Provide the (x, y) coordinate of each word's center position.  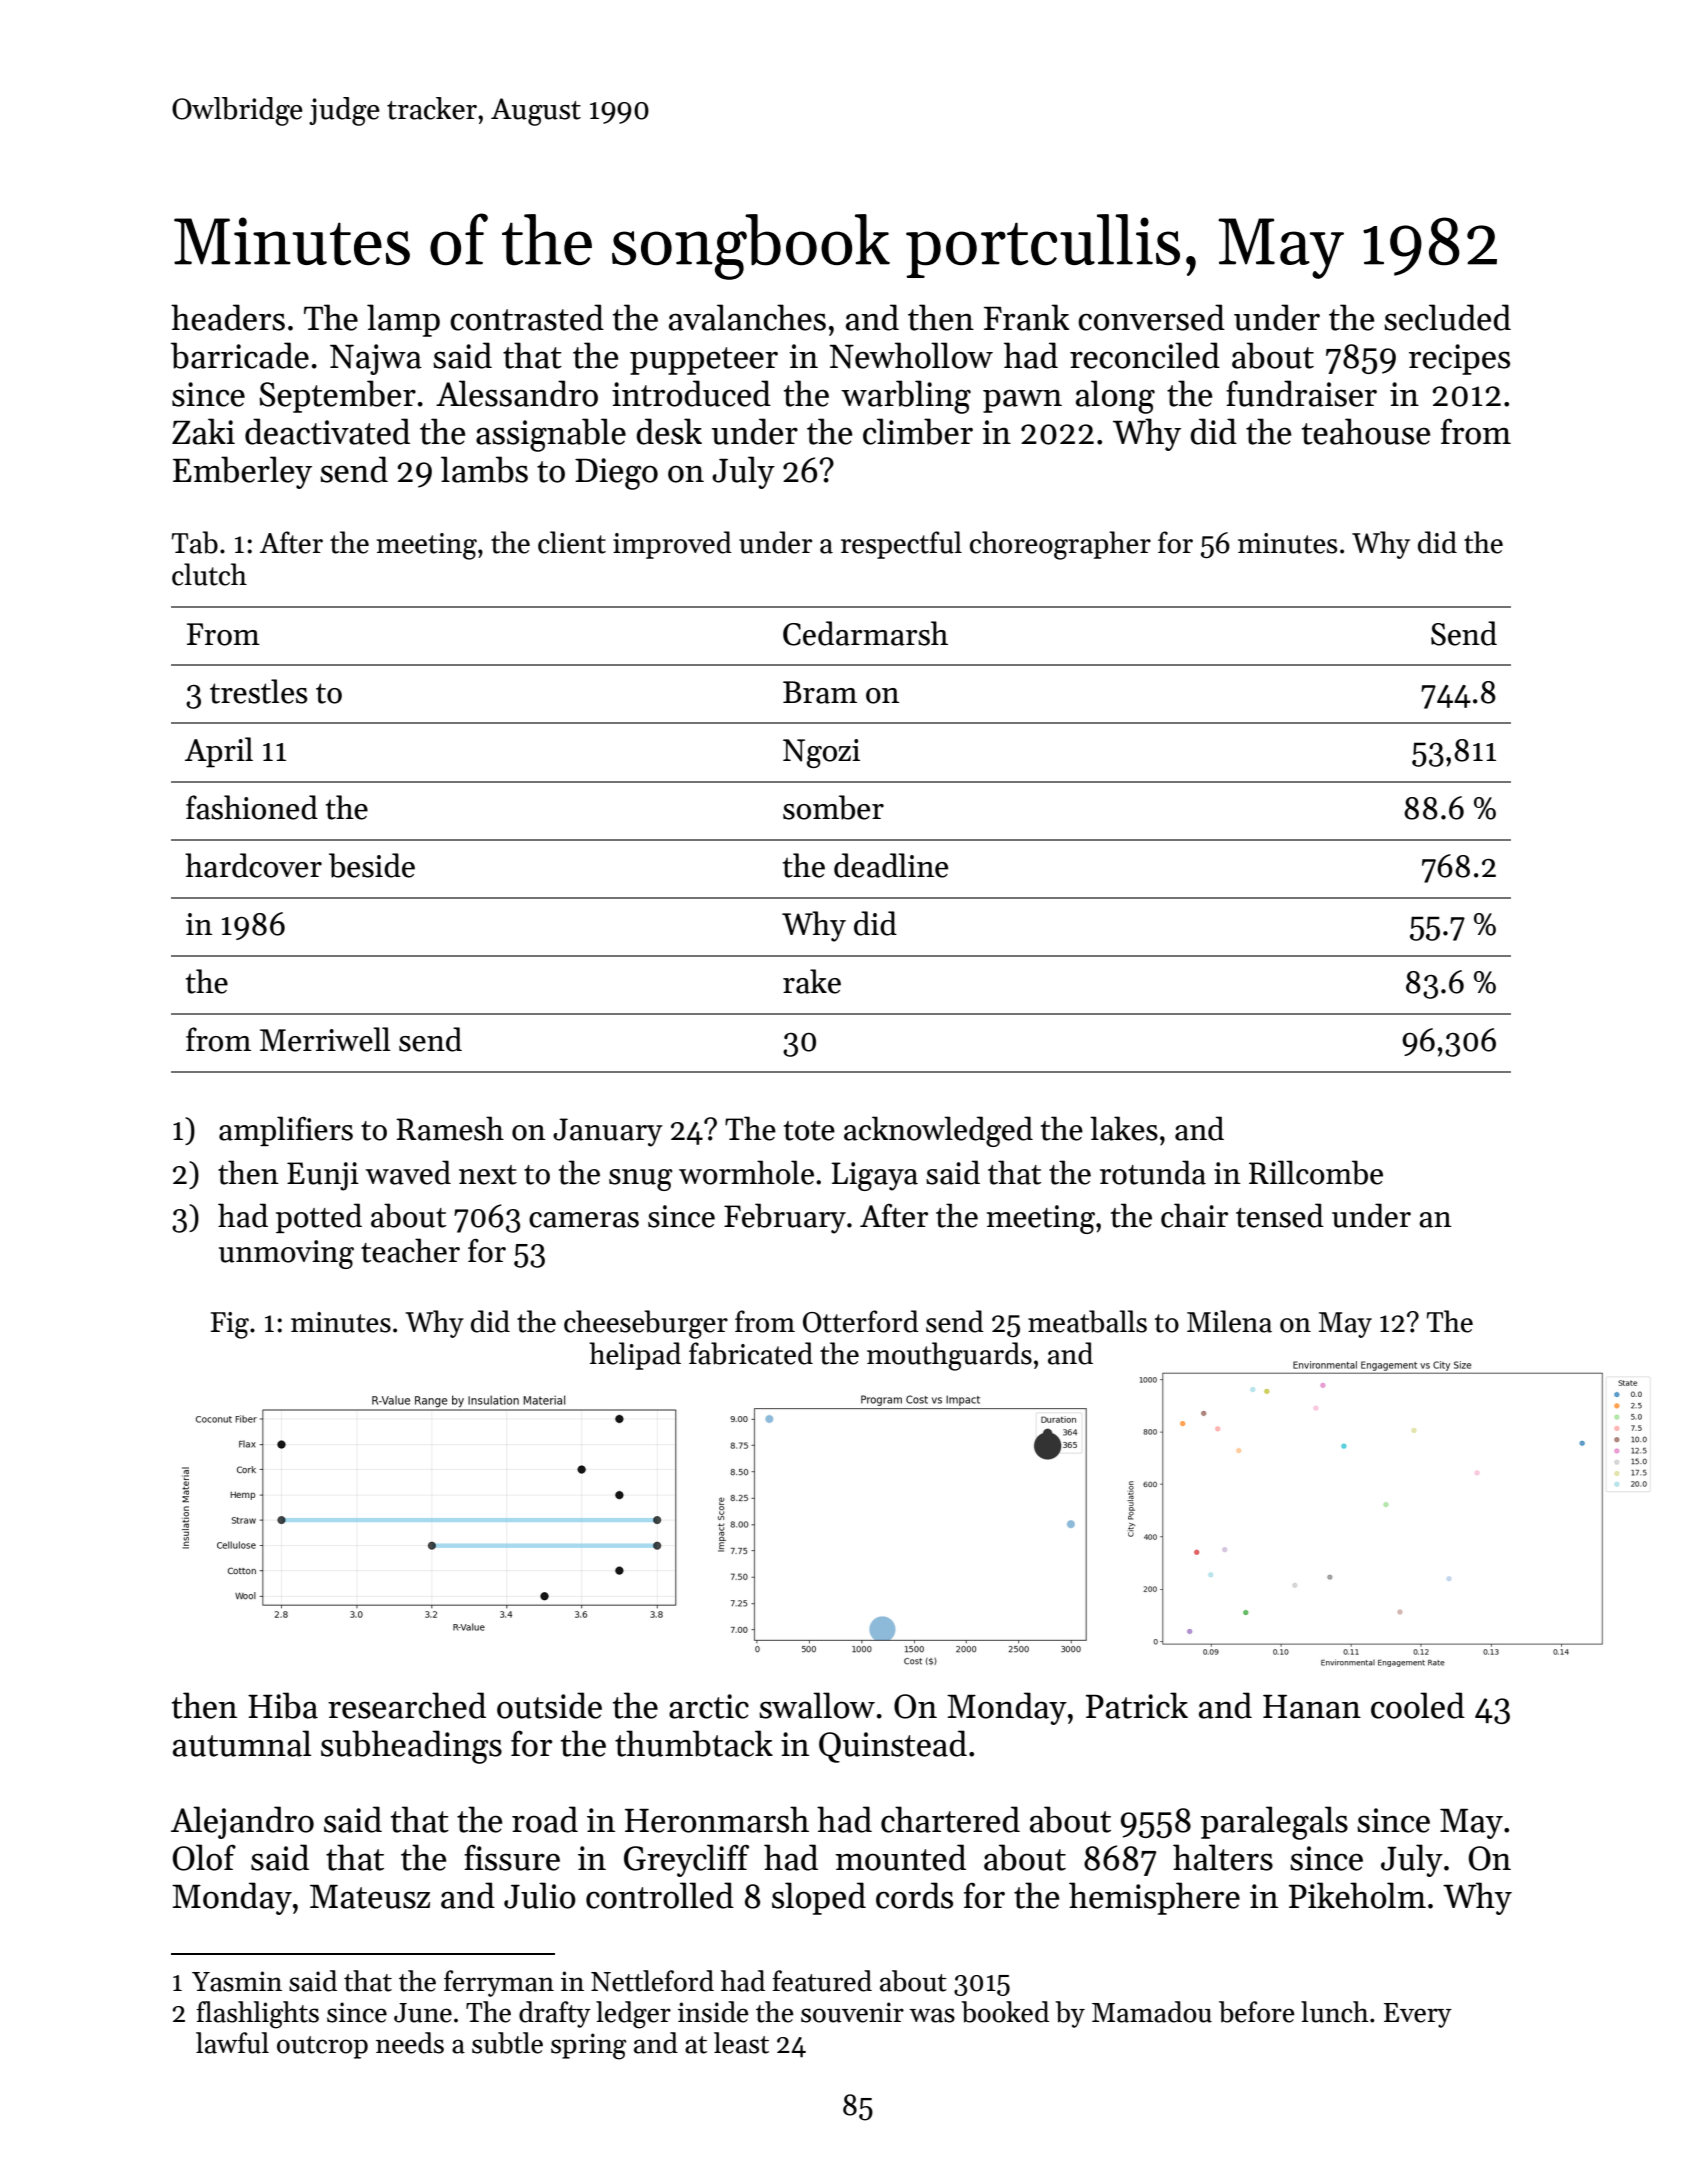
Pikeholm (1357, 1895)
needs (410, 2043)
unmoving (286, 1254)
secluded (1447, 317)
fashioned (252, 807)
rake (812, 981)
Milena (1229, 1321)
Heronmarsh (717, 1819)
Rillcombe (1316, 1172)
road (545, 1819)
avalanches (747, 317)
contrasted (527, 317)
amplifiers (286, 1131)
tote (809, 1131)
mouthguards (949, 1356)
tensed (1280, 1215)
